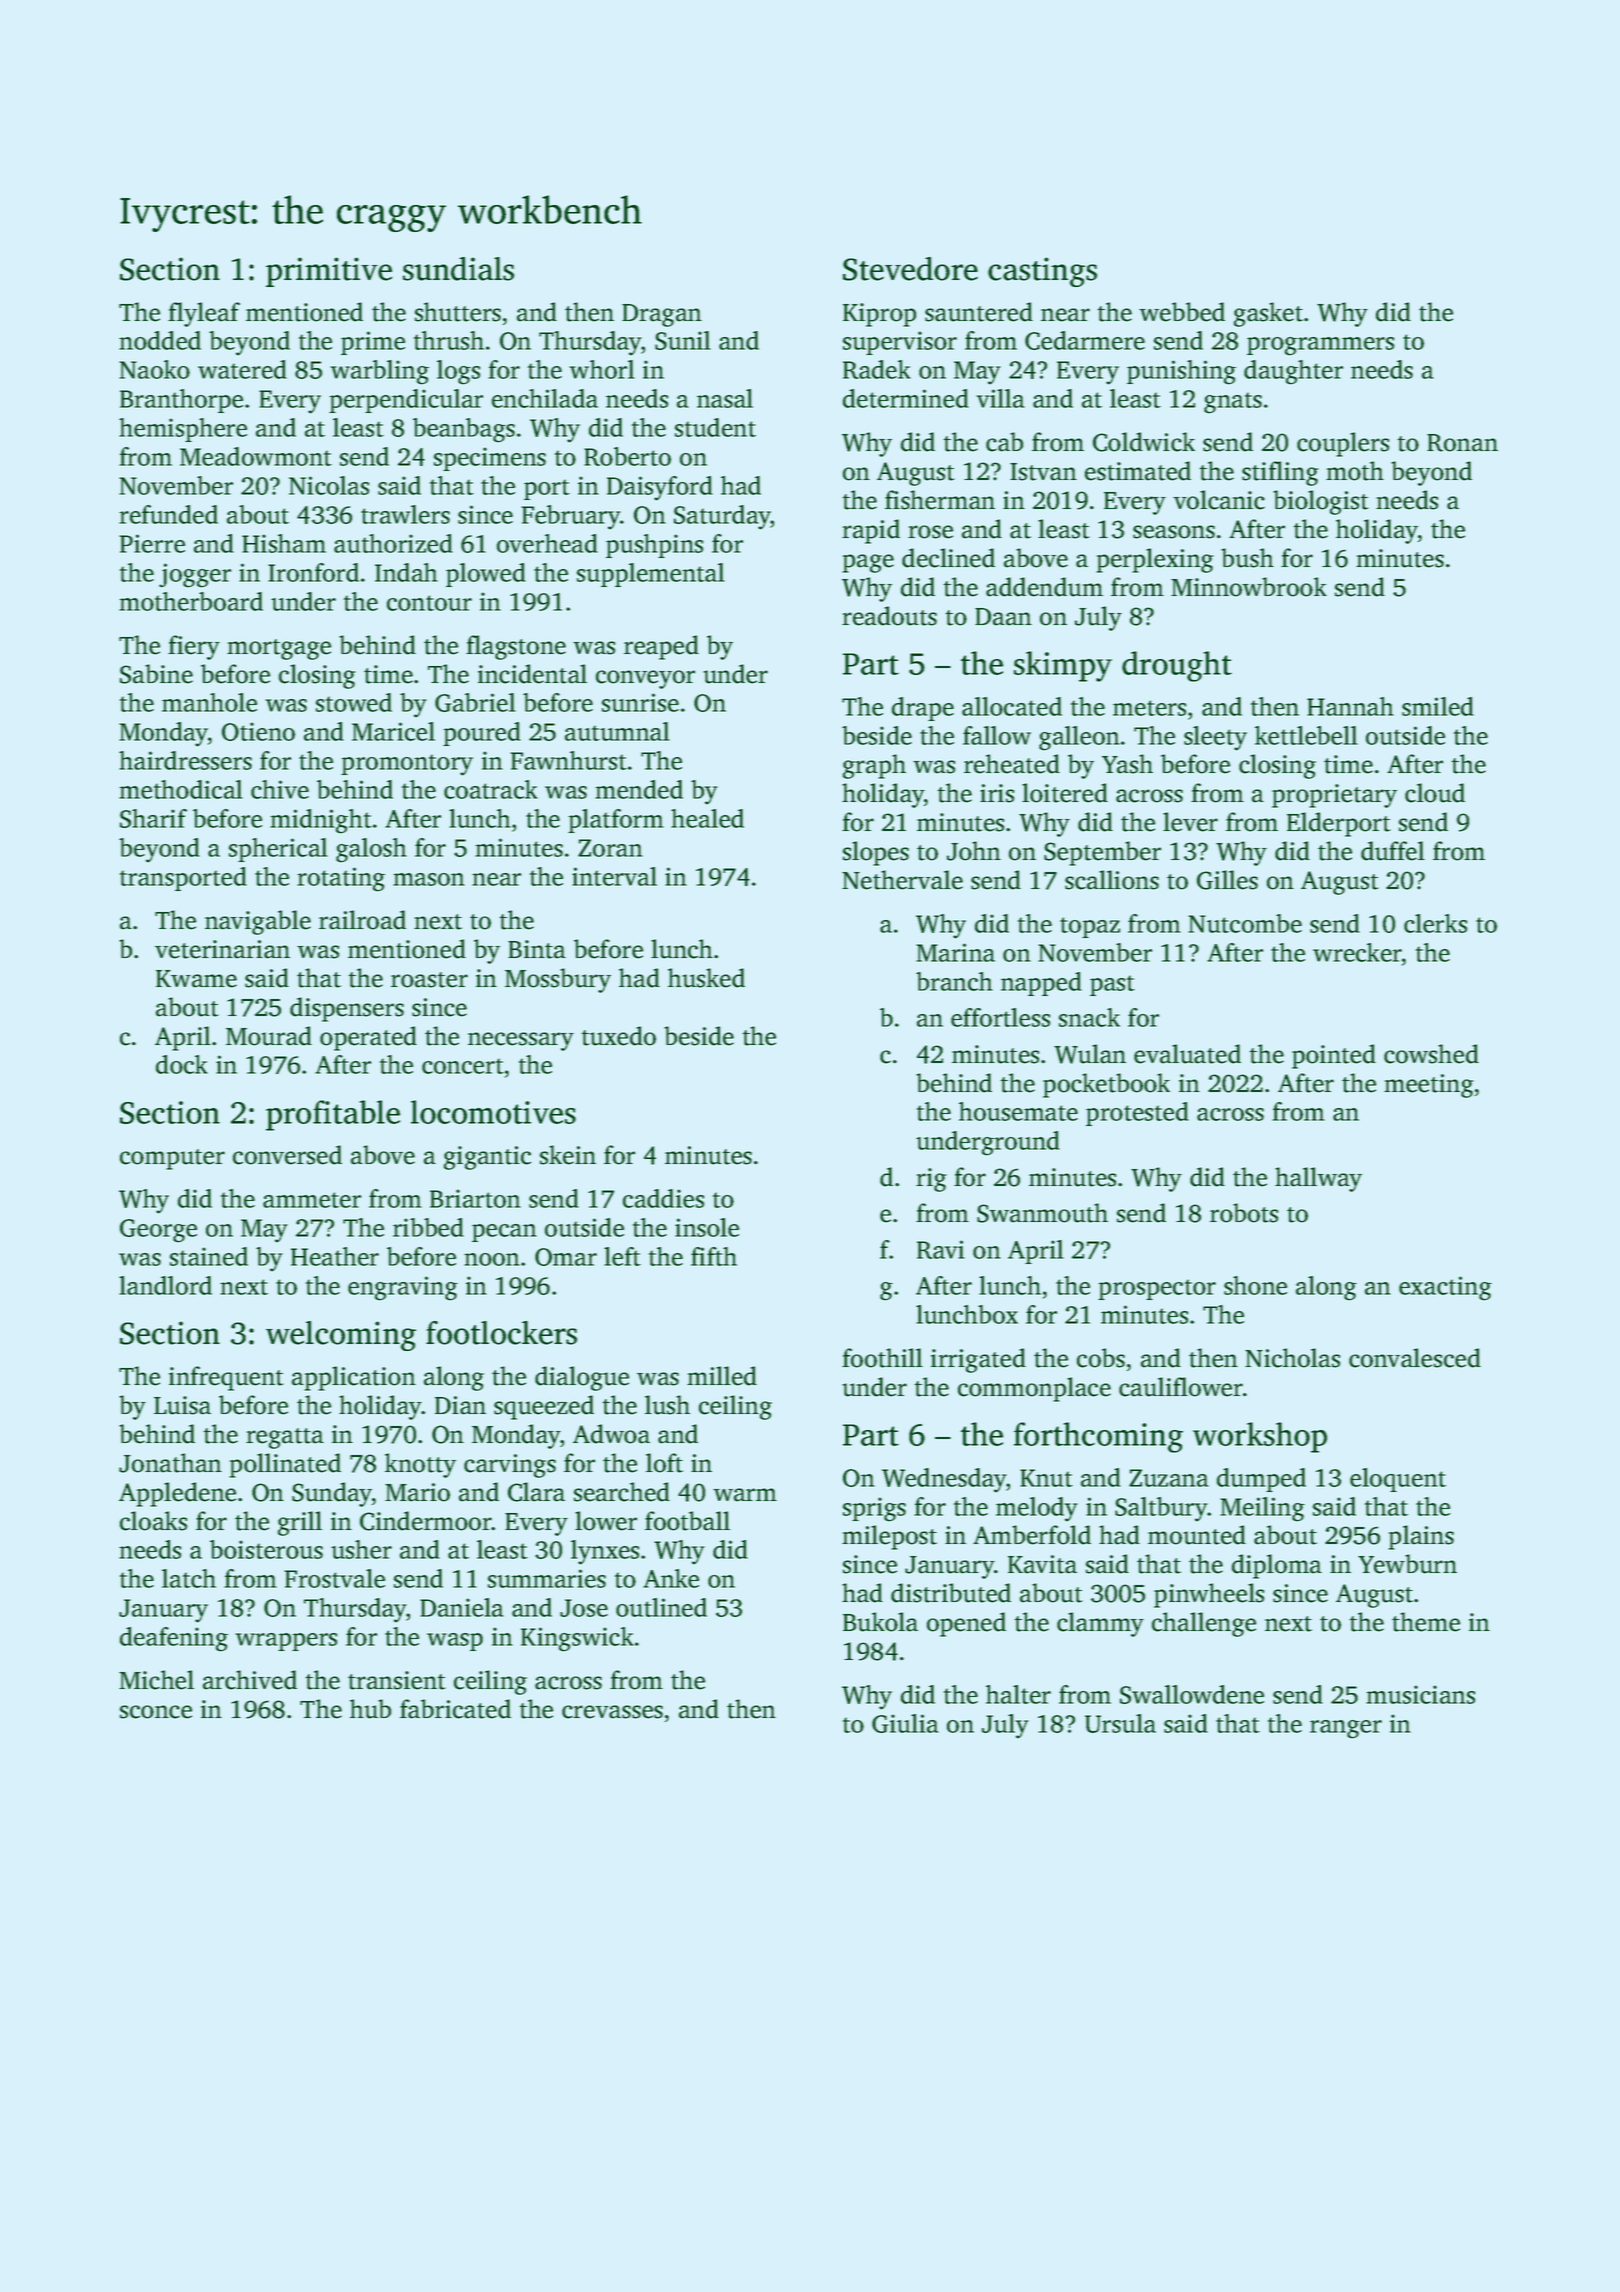 The height and width of the screenshot is (2292, 1620). I want to click on primitive, so click(329, 272).
